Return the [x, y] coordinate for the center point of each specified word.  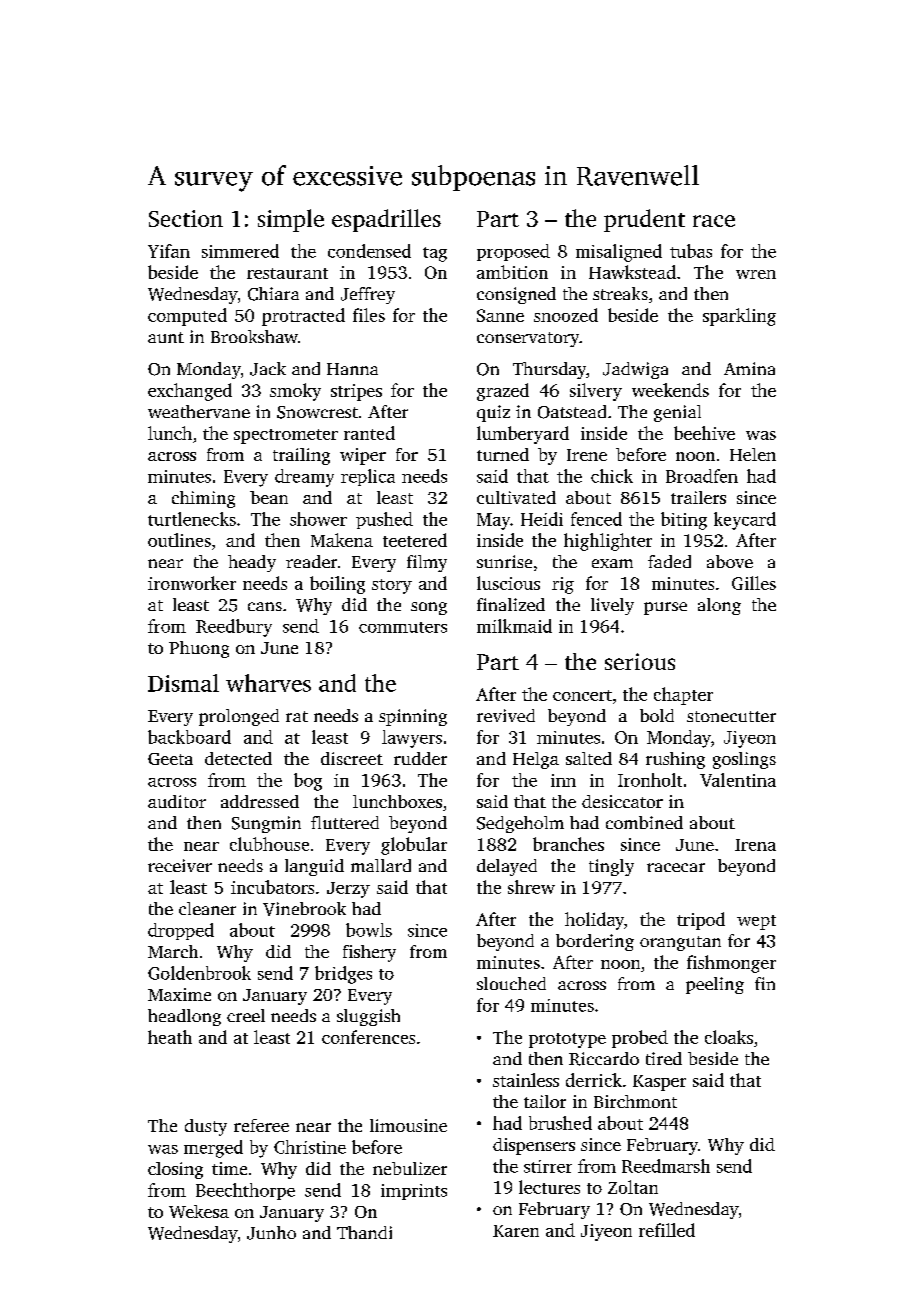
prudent [644, 220]
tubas [691, 251]
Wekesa [199, 1211]
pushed [384, 520]
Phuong [199, 649]
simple [291, 220]
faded [669, 561]
